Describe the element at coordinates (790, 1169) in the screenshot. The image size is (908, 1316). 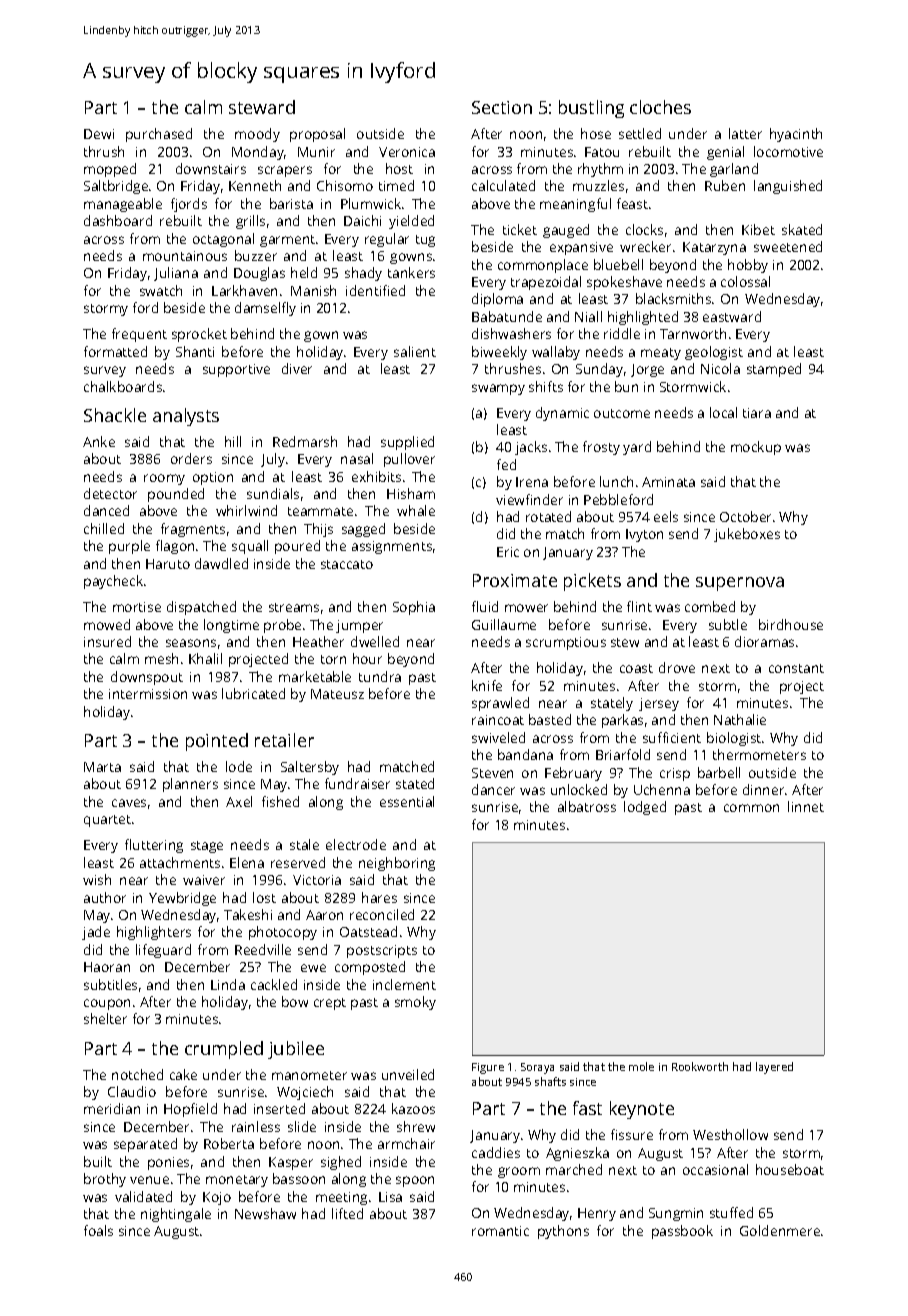
I see `houseboat` at that location.
